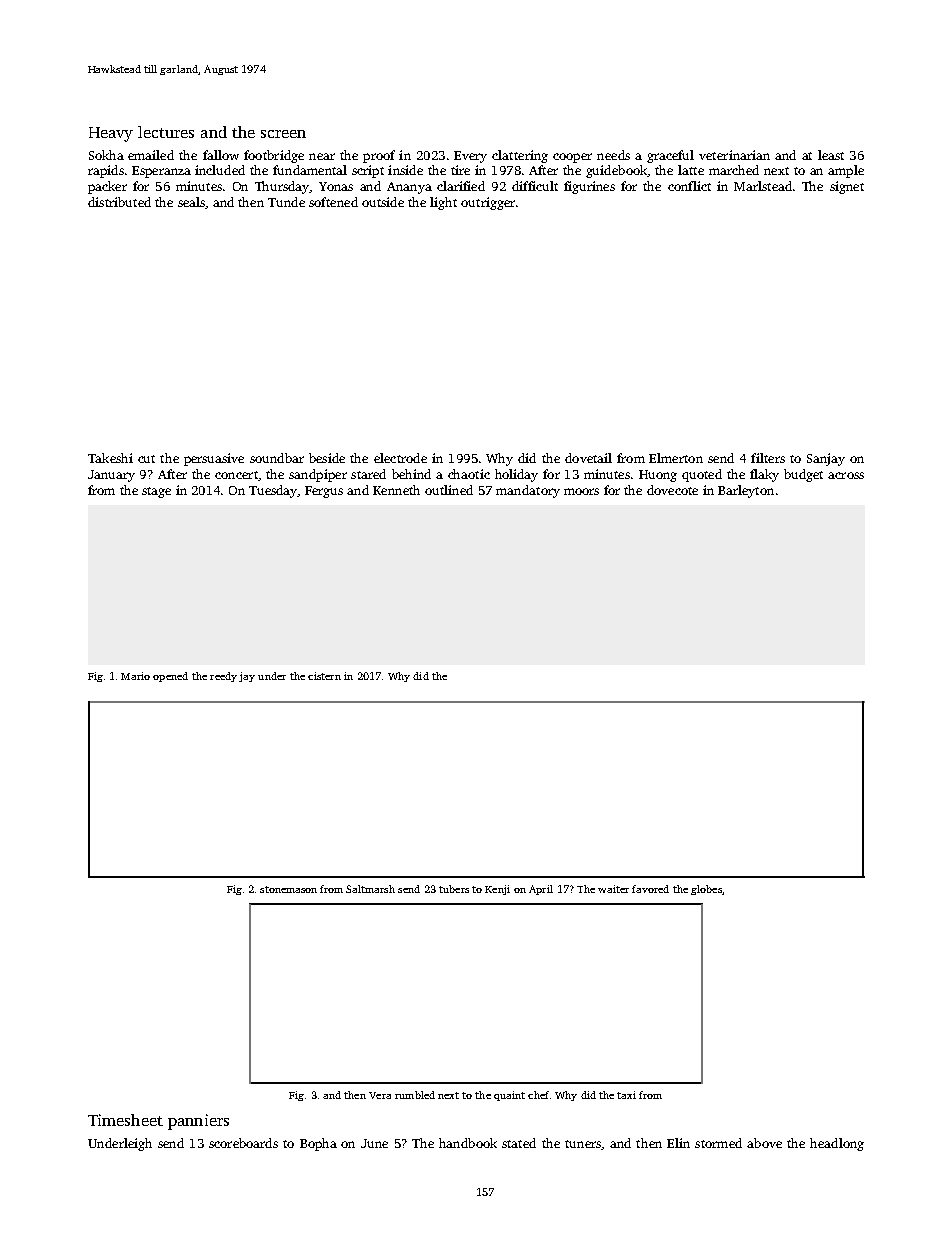  What do you see at coordinates (327, 458) in the screenshot?
I see `beside` at bounding box center [327, 458].
